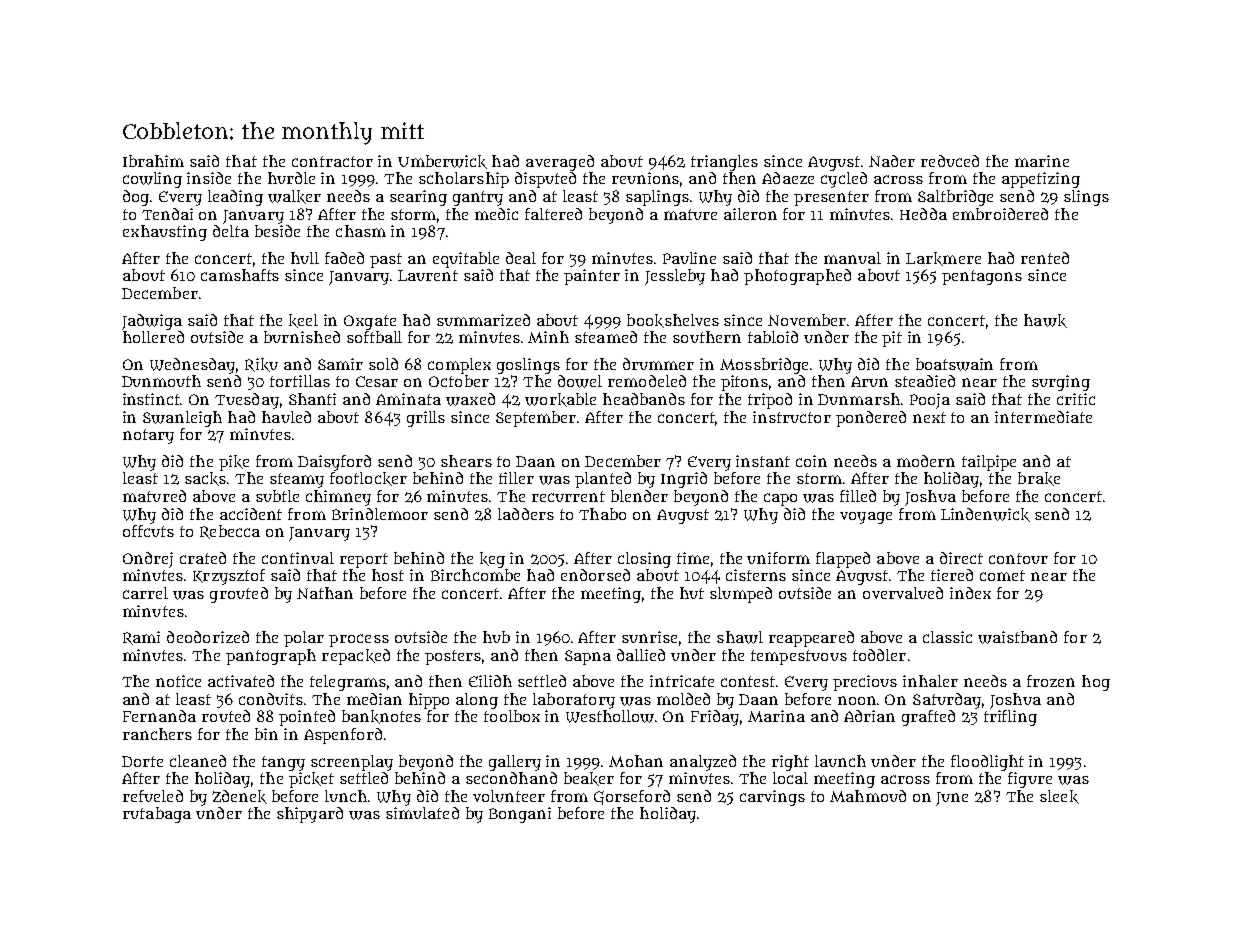 The height and width of the image is (952, 1233). What do you see at coordinates (1030, 780) in the image?
I see `figure` at bounding box center [1030, 780].
